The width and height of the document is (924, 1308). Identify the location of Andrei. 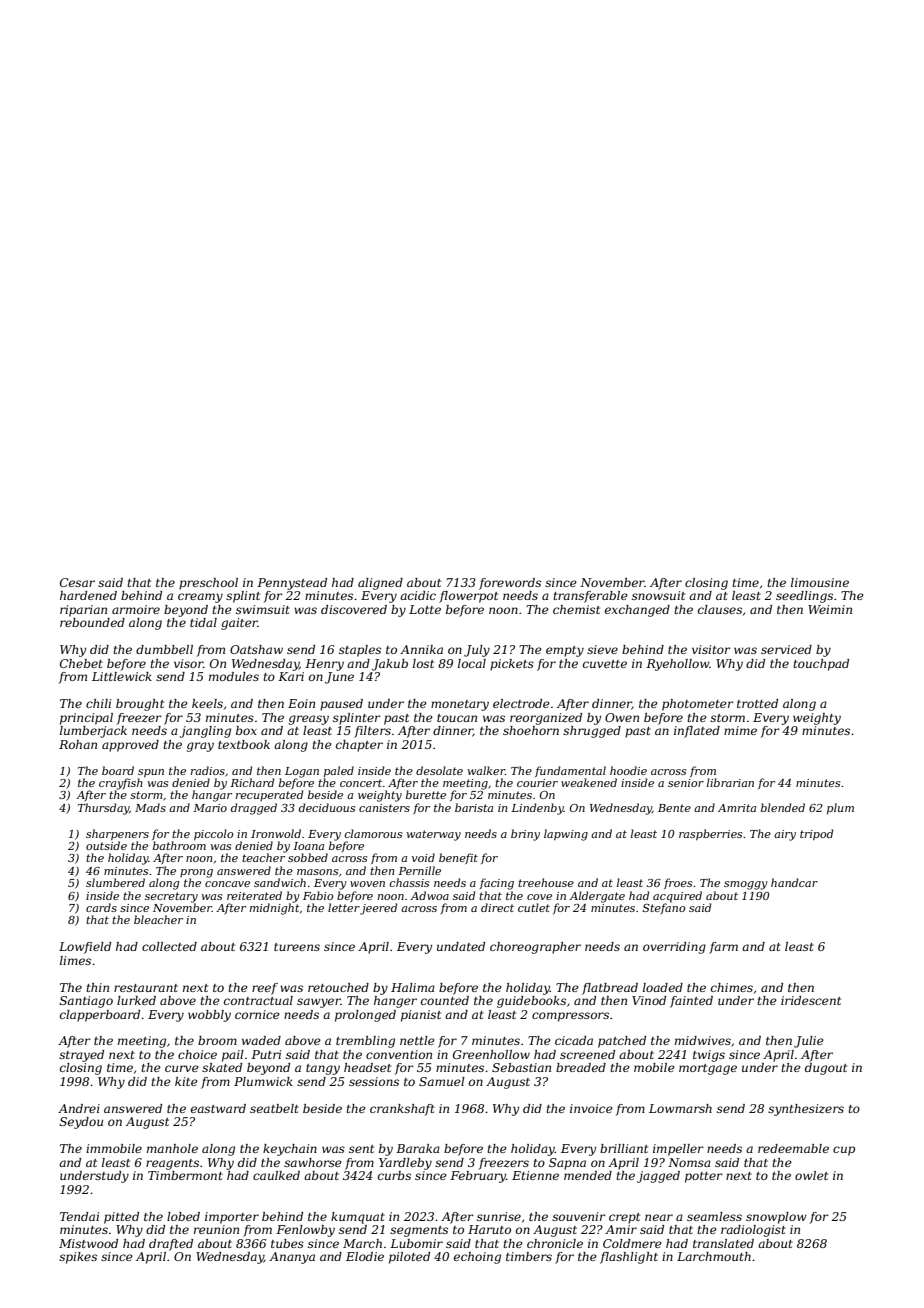
(79, 1108).
